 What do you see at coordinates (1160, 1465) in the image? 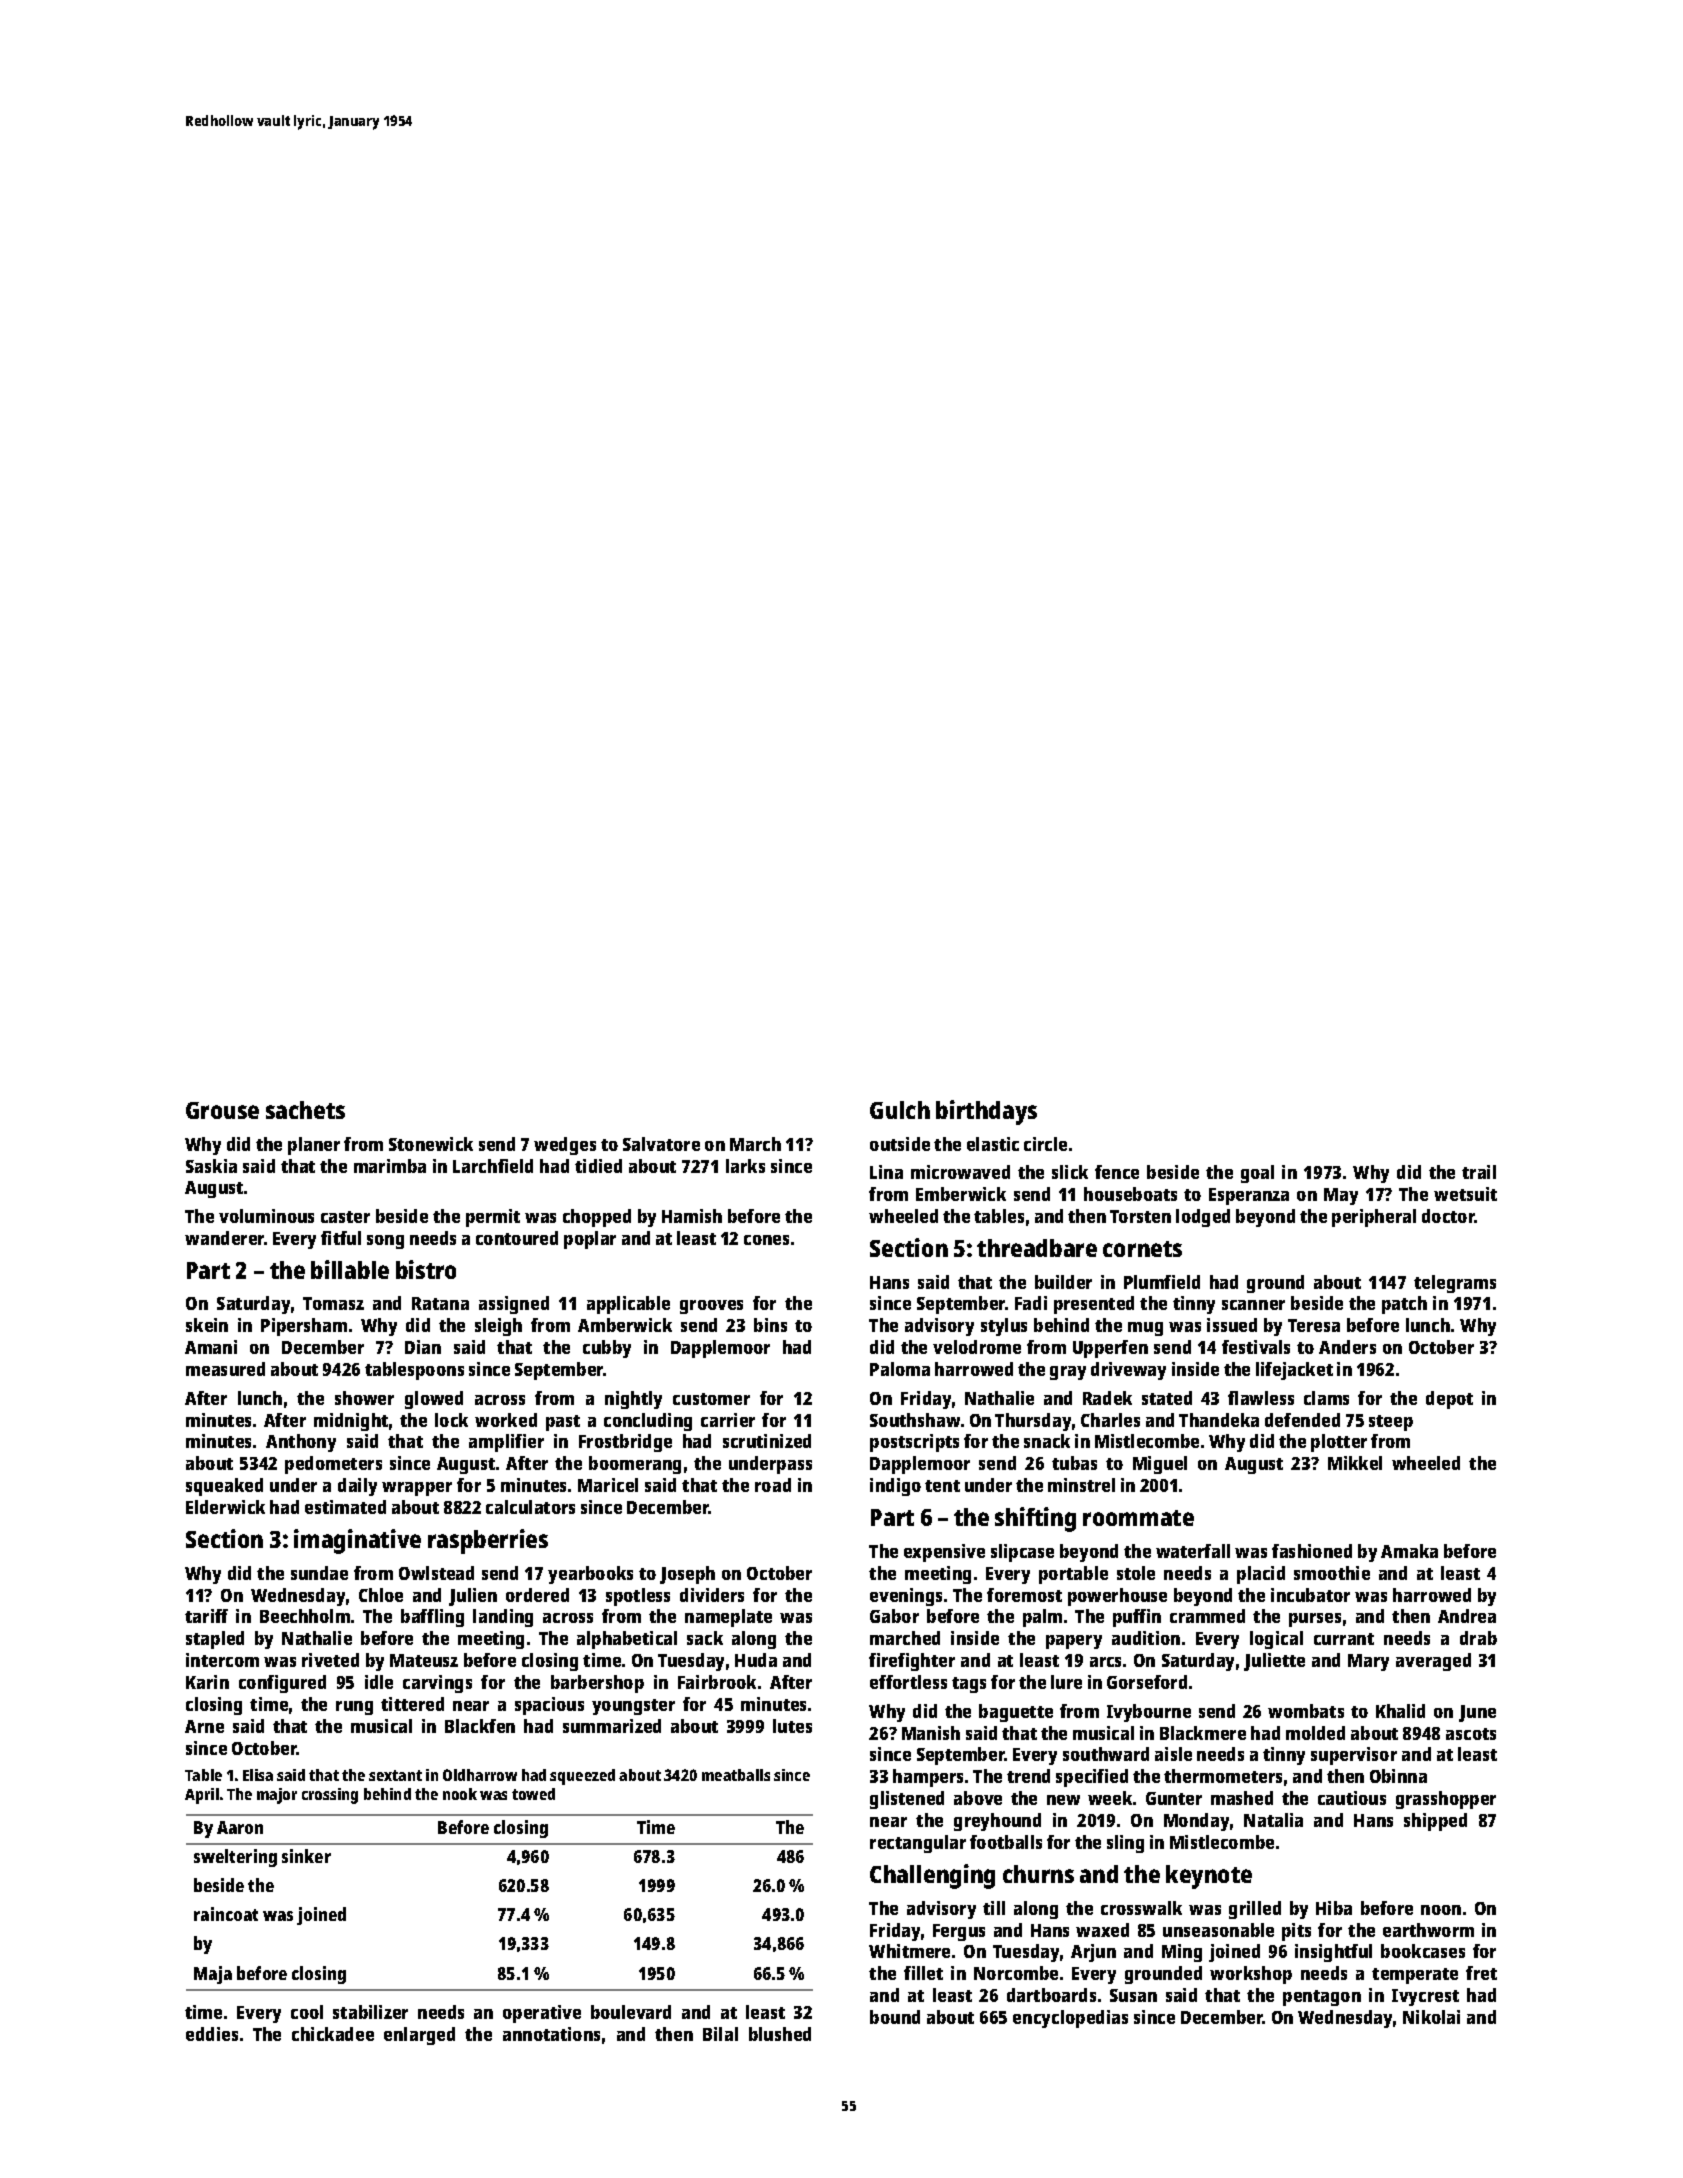
I see `Miguel` at bounding box center [1160, 1465].
